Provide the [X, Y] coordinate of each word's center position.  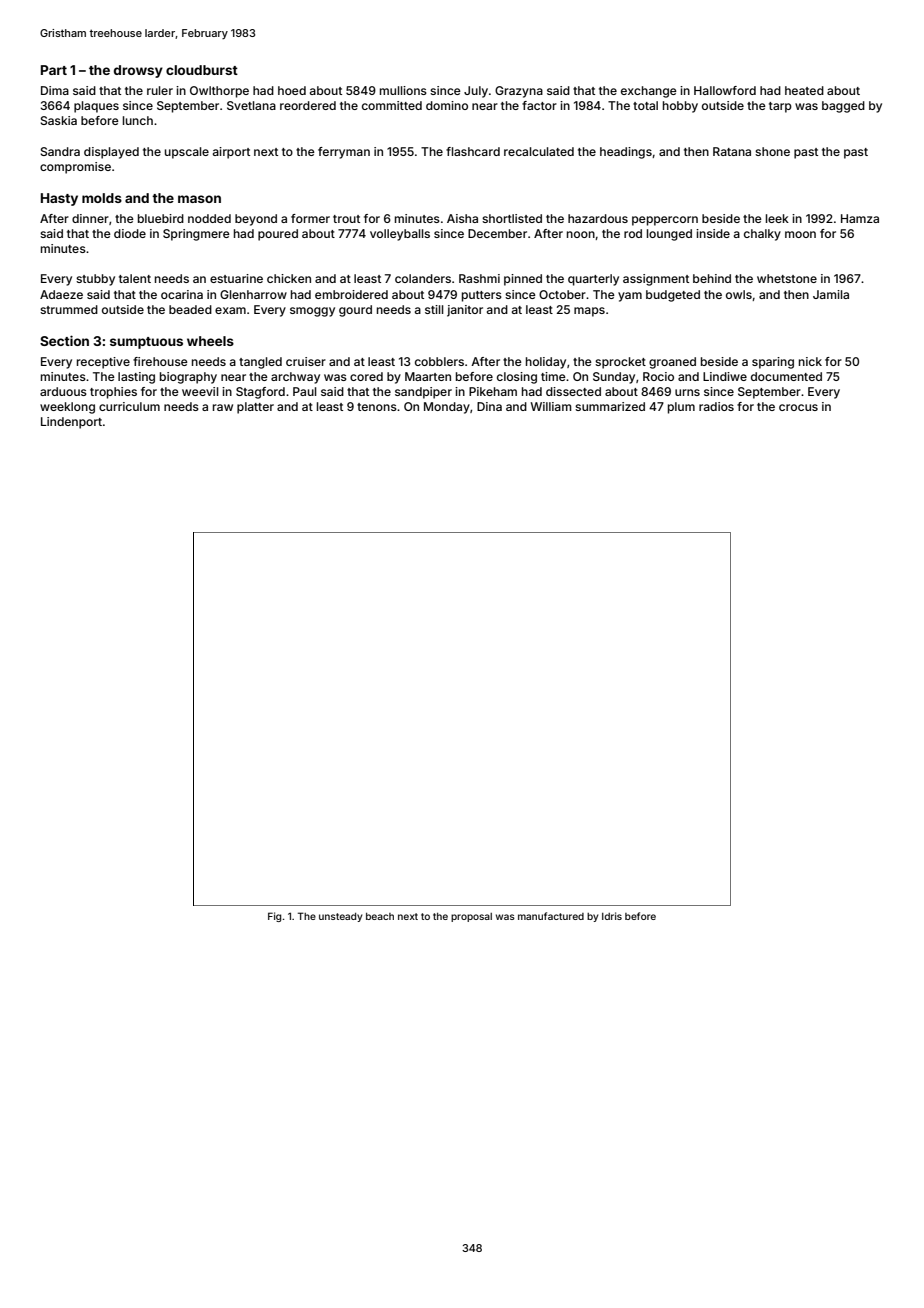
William [550, 406]
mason [199, 199]
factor [539, 105]
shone [772, 151]
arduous [63, 391]
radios [716, 406]
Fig [274, 917]
